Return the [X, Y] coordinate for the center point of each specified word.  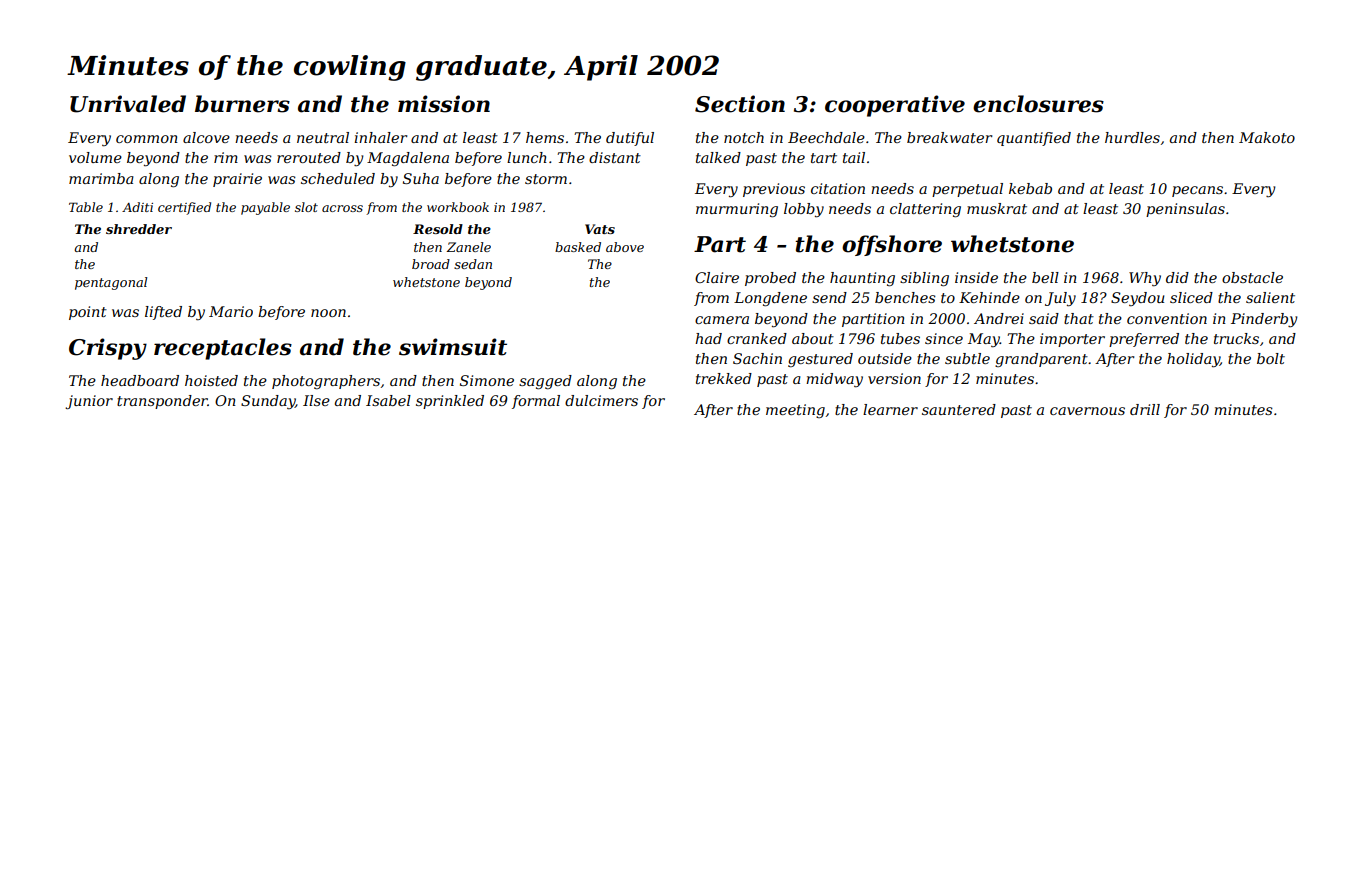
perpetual [967, 190]
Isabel [388, 400]
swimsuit [453, 347]
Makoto [1267, 137]
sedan [473, 264]
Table [86, 207]
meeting [795, 411]
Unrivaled [128, 104]
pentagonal [111, 283]
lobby [804, 210]
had [708, 338]
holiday [1193, 360]
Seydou [1137, 299]
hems [545, 137]
